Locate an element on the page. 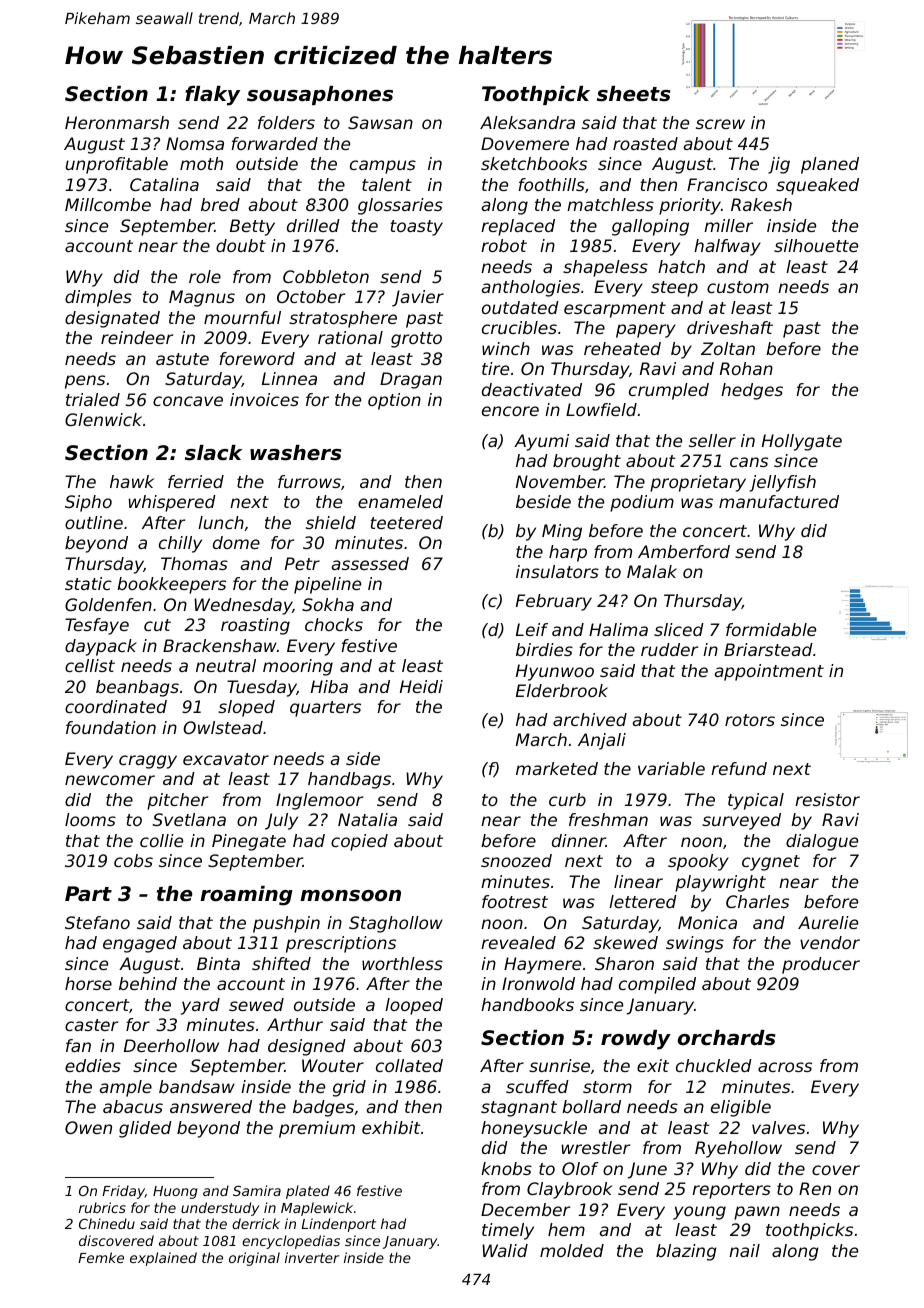 This image has height=1308, width=924. producer is located at coordinates (821, 965).
